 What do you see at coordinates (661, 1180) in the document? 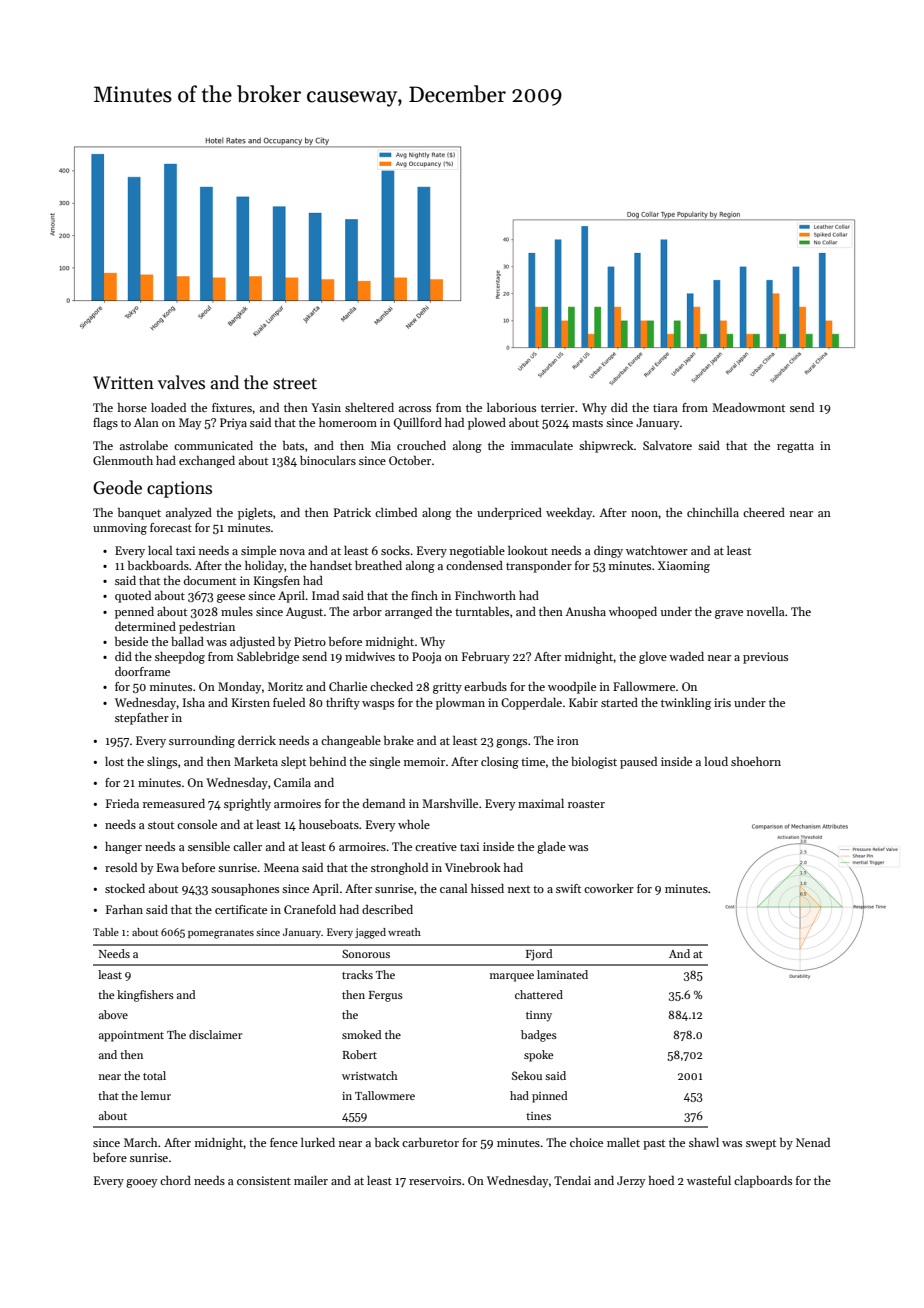
I see `hoed` at bounding box center [661, 1180].
